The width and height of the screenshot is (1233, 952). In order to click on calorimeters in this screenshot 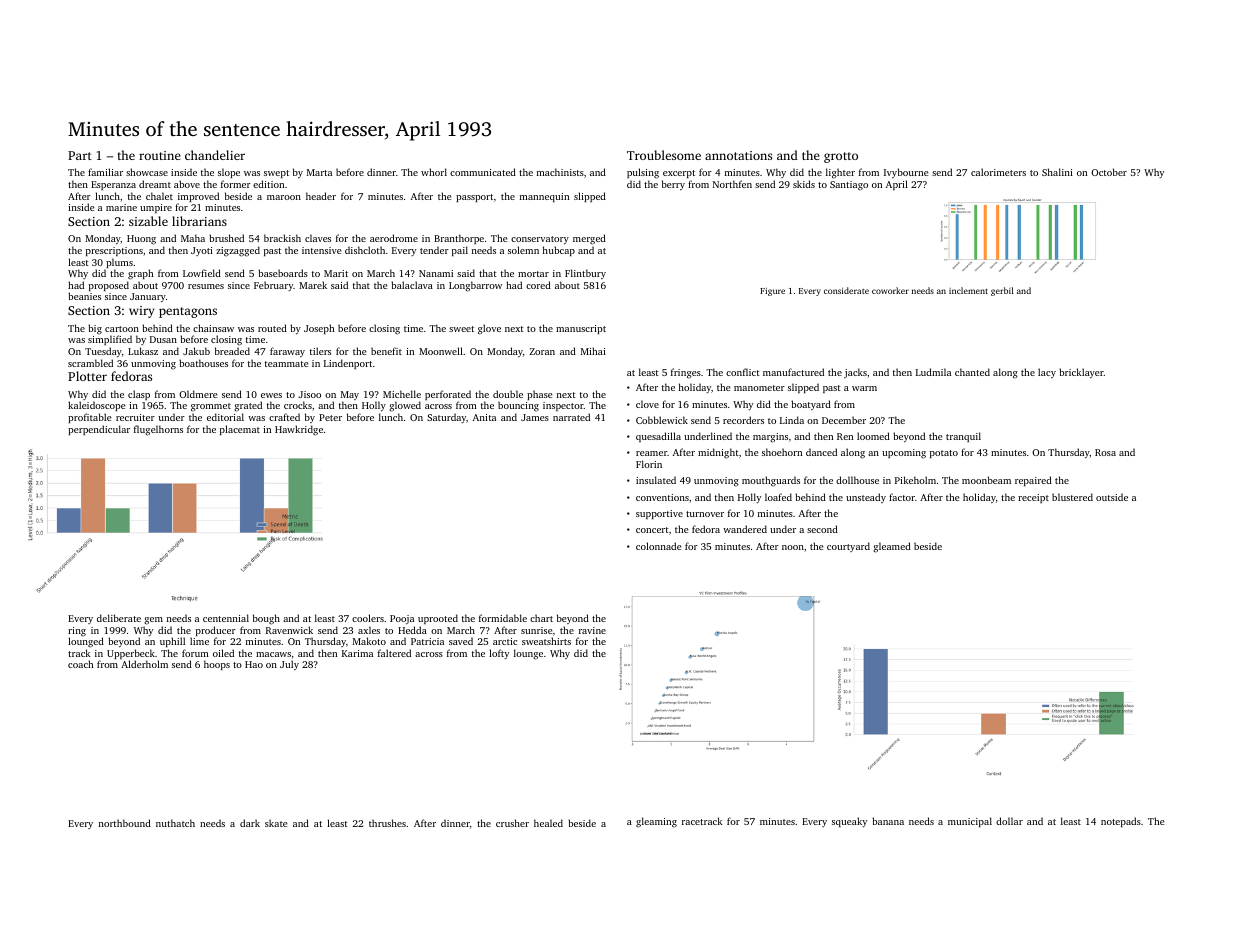, I will do `click(998, 172)`.
